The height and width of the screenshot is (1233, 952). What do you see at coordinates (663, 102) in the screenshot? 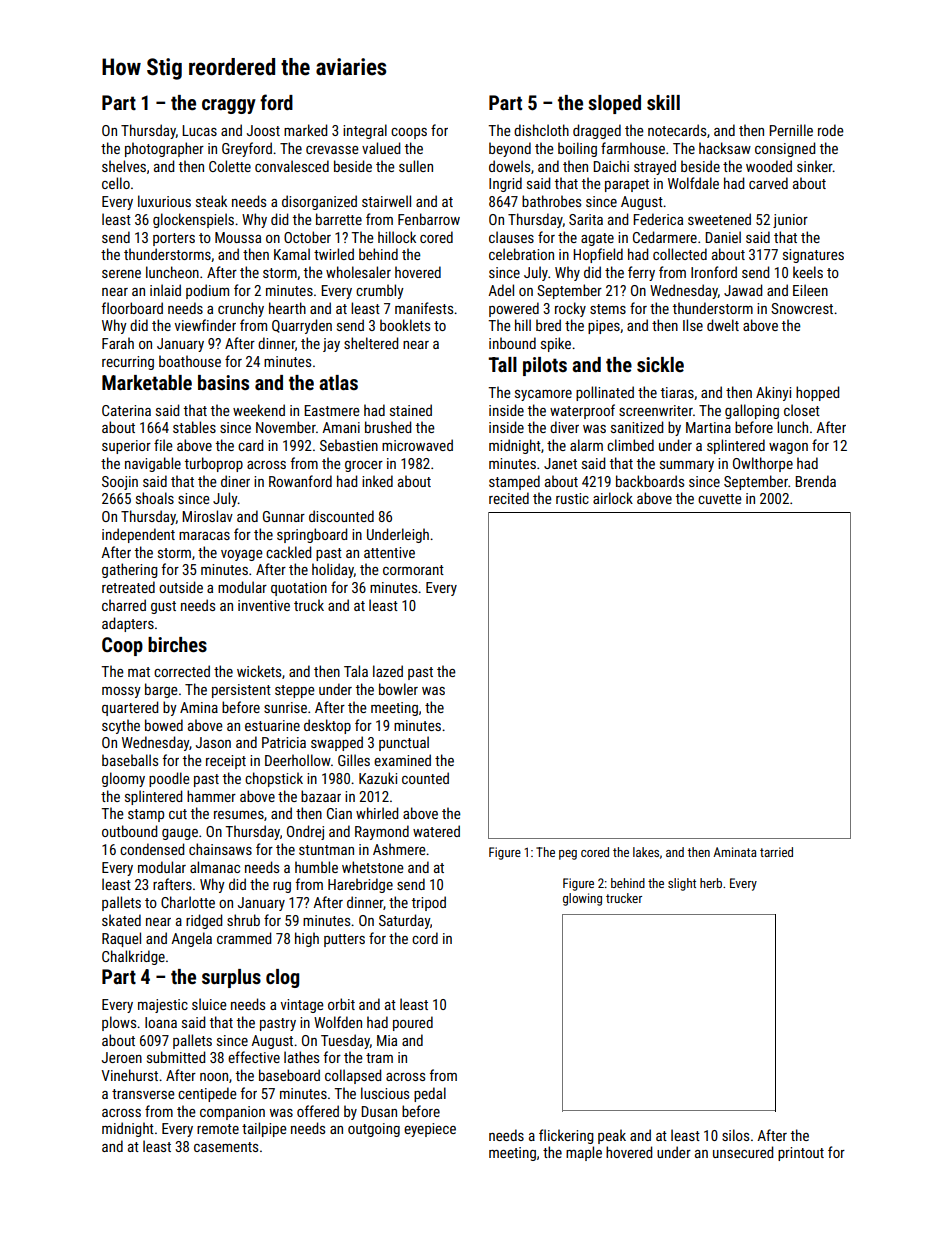
I see `skill` at bounding box center [663, 102].
